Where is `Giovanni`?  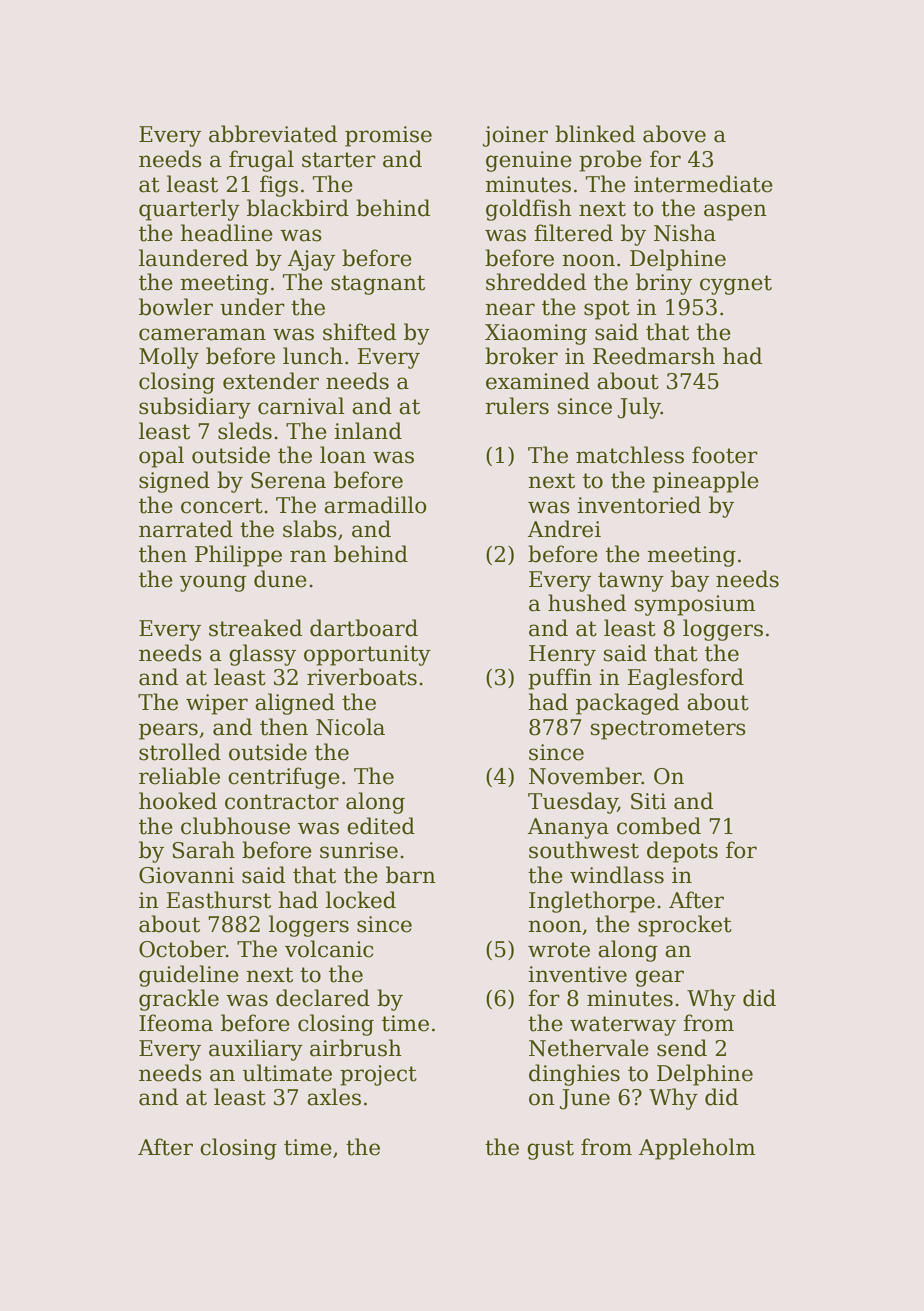
Giovanni is located at coordinates (186, 875).
